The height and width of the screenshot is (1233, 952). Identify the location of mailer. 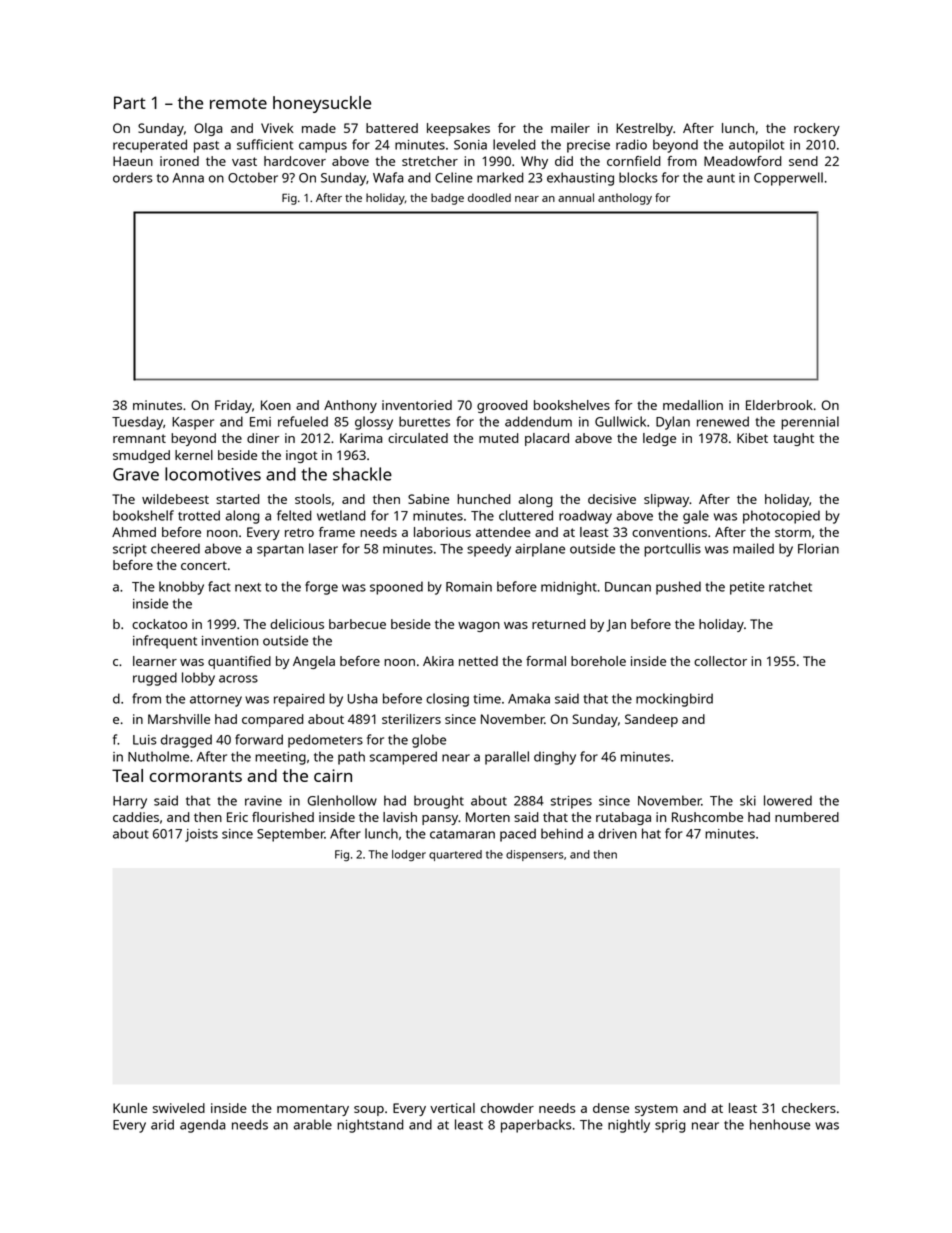
(570, 128).
